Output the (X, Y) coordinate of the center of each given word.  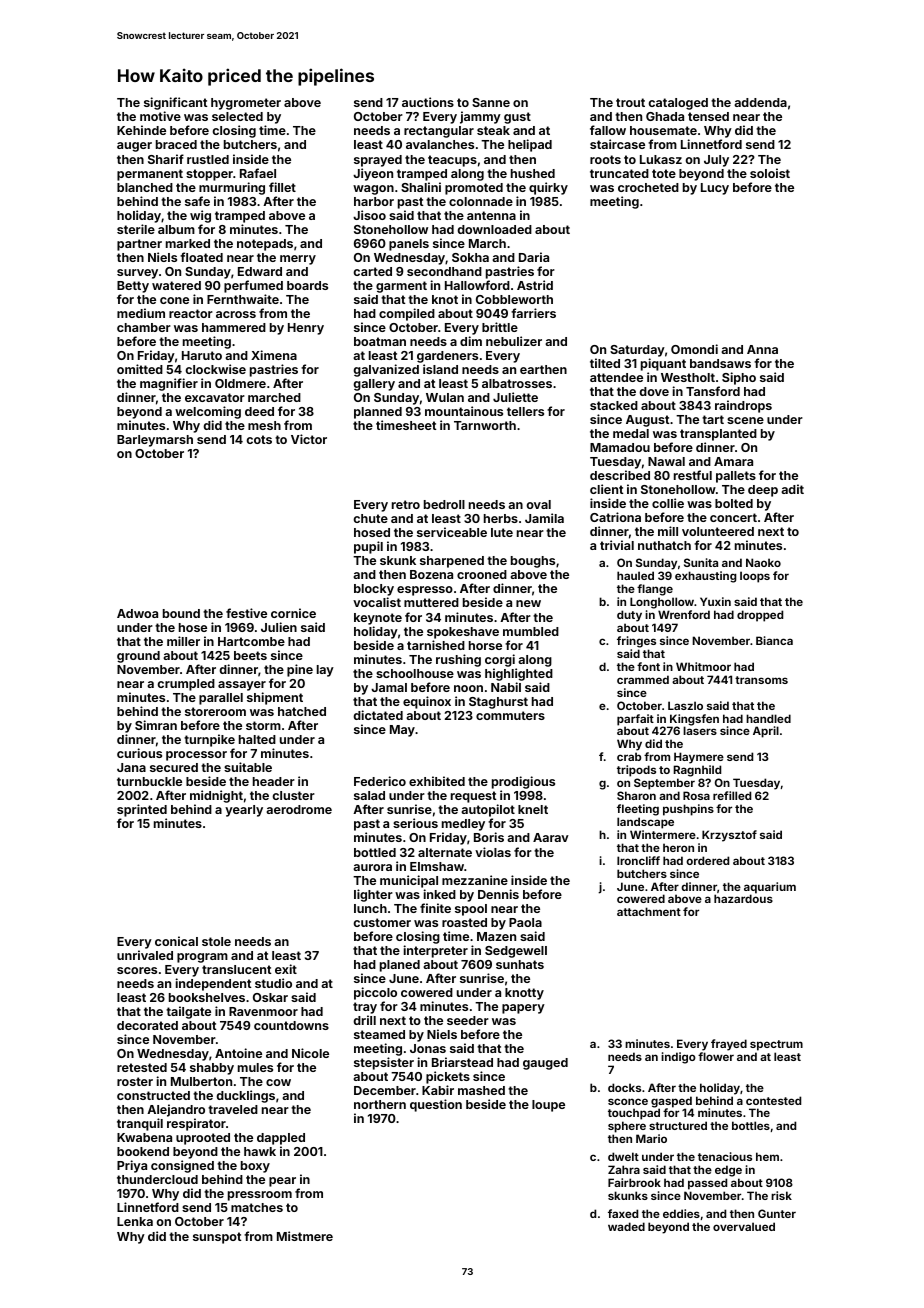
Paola (525, 922)
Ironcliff (638, 860)
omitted (140, 369)
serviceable (452, 532)
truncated (619, 173)
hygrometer (246, 104)
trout (630, 102)
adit (792, 489)
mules (255, 1067)
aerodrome (299, 809)
